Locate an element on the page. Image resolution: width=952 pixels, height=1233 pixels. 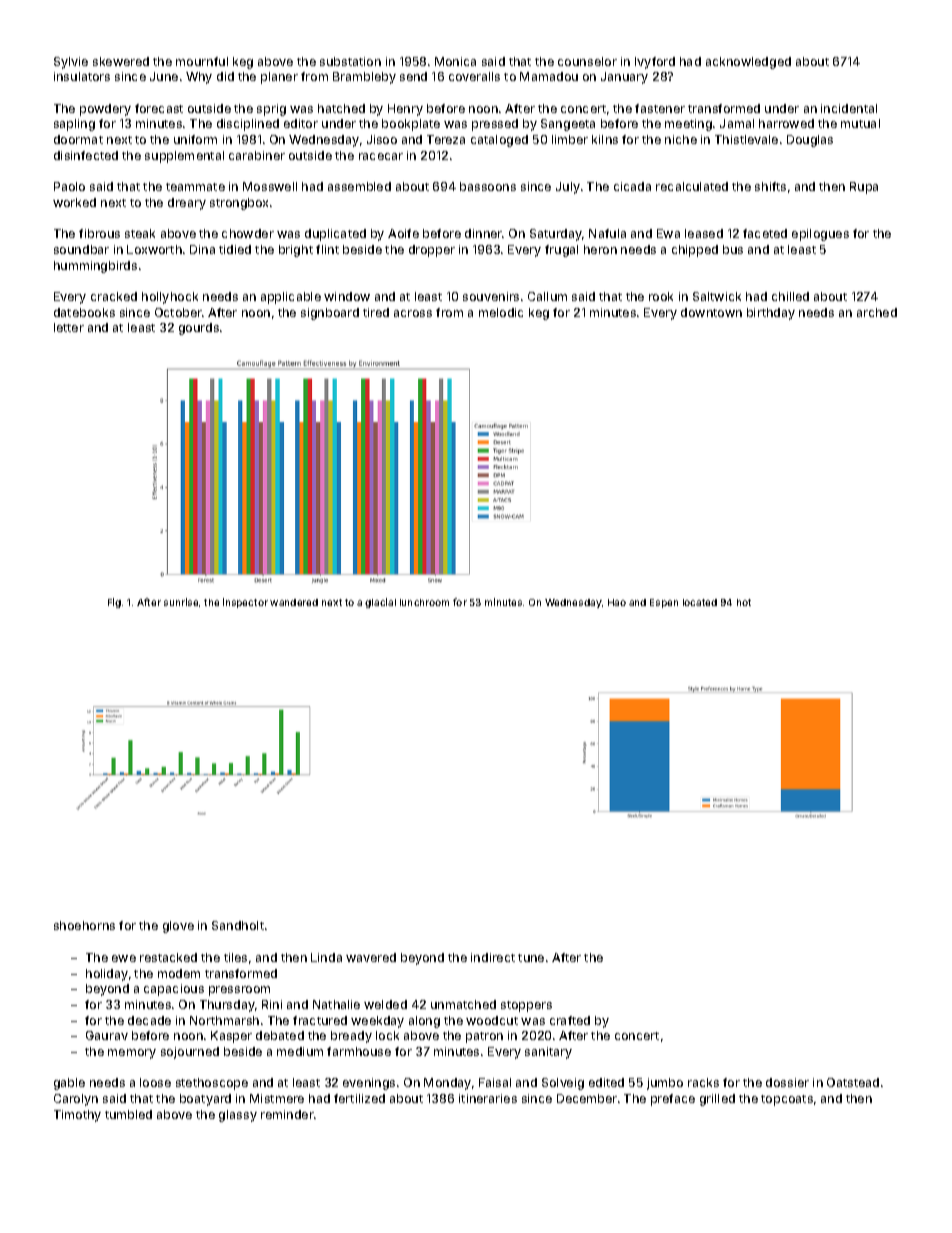
Sandholt is located at coordinates (238, 925).
